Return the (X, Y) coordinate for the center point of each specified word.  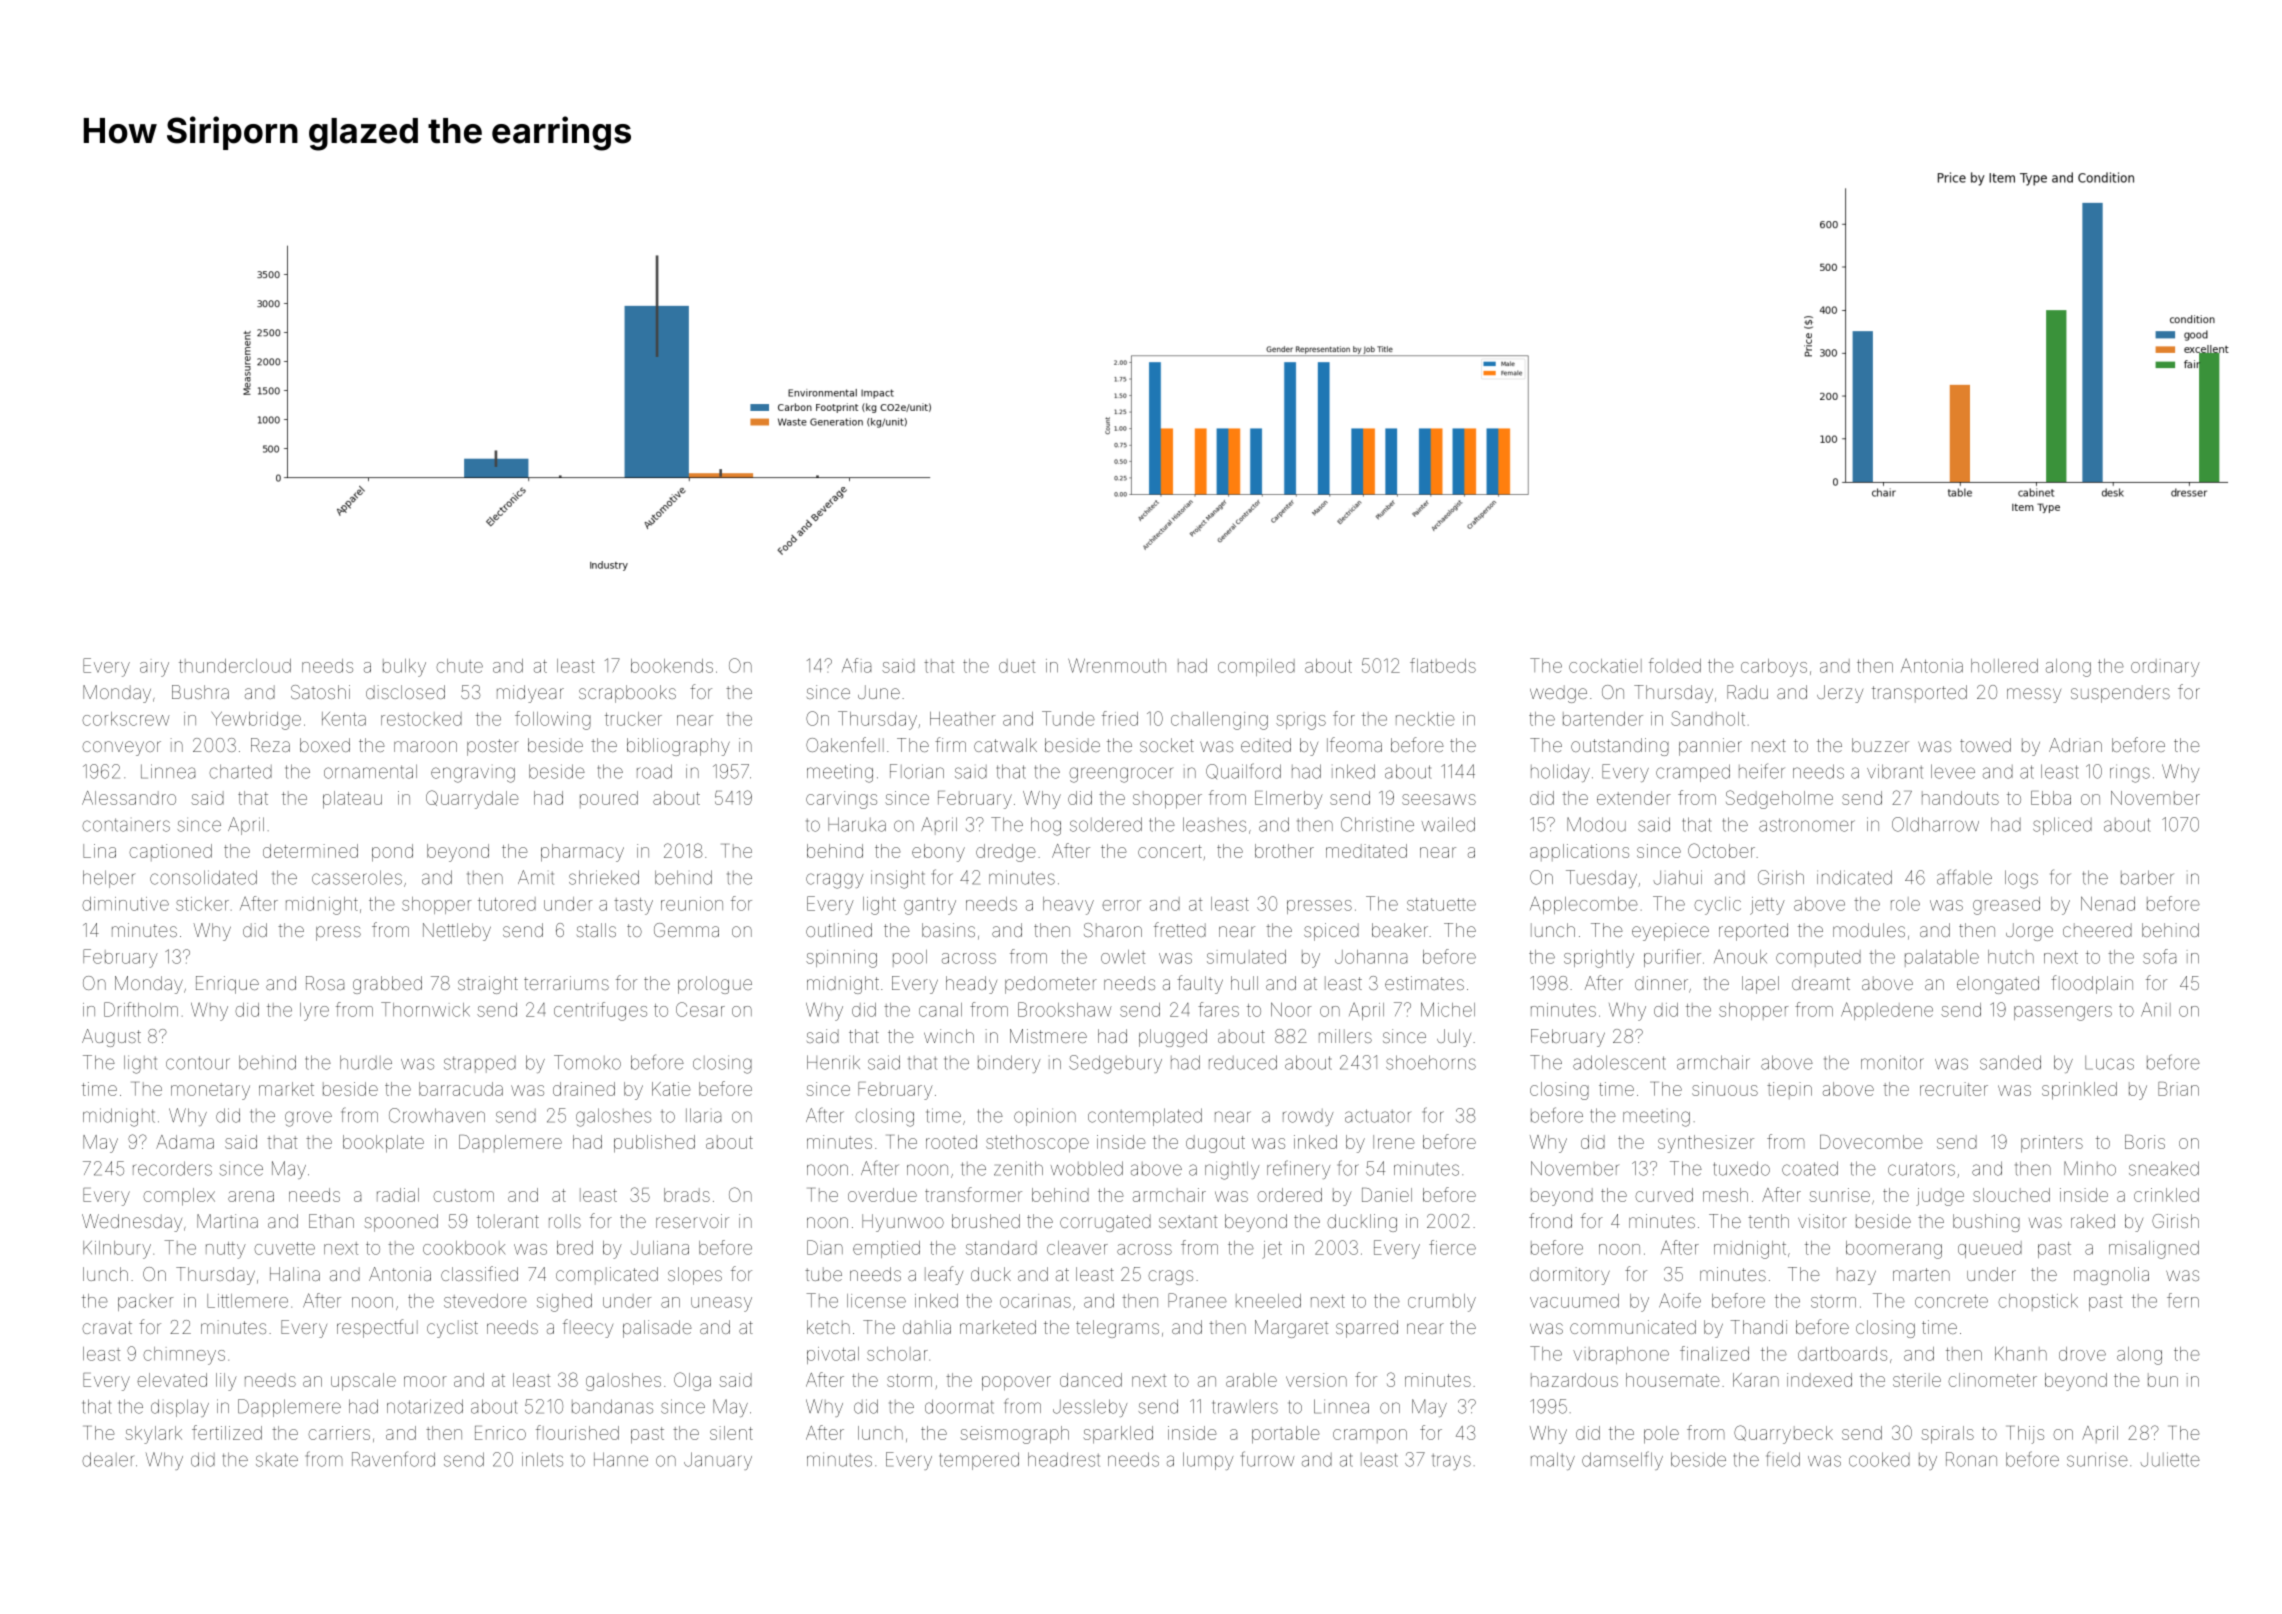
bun (2163, 1380)
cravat (107, 1327)
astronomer (1807, 825)
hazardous (1574, 1380)
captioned (170, 852)
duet (1017, 666)
